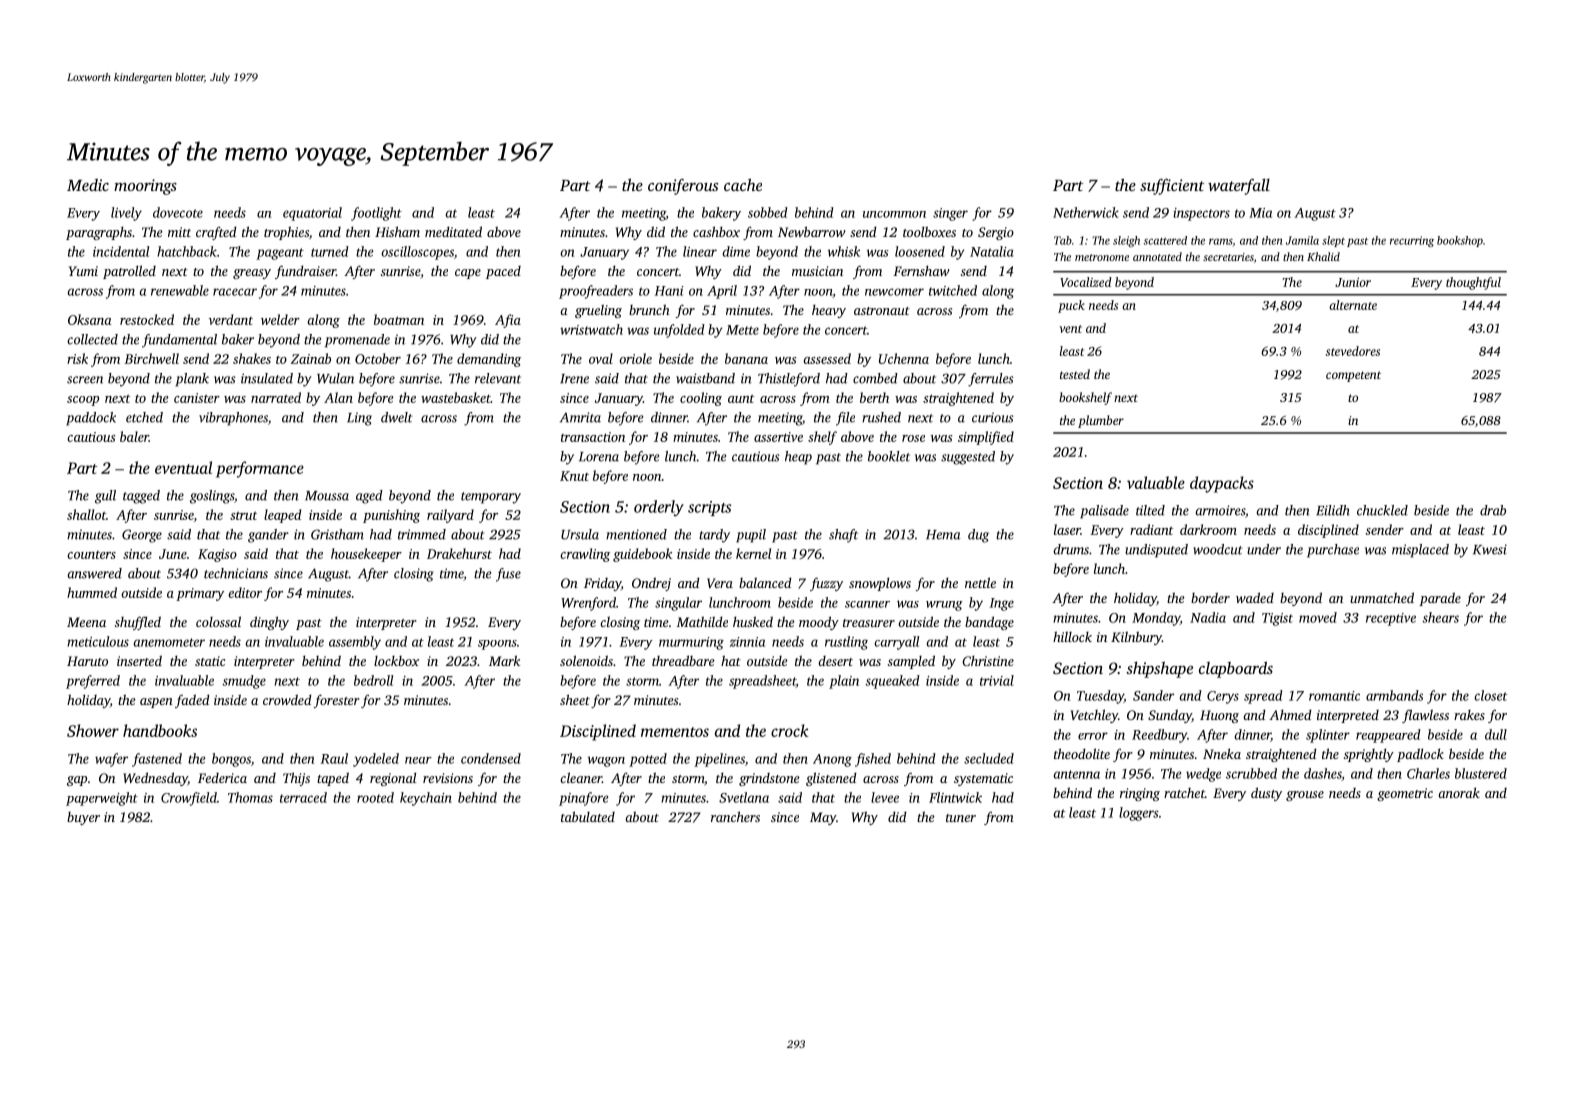 Image resolution: width=1574 pixels, height=1113 pixels. Describe the element at coordinates (1260, 213) in the image. I see `Mia` at that location.
